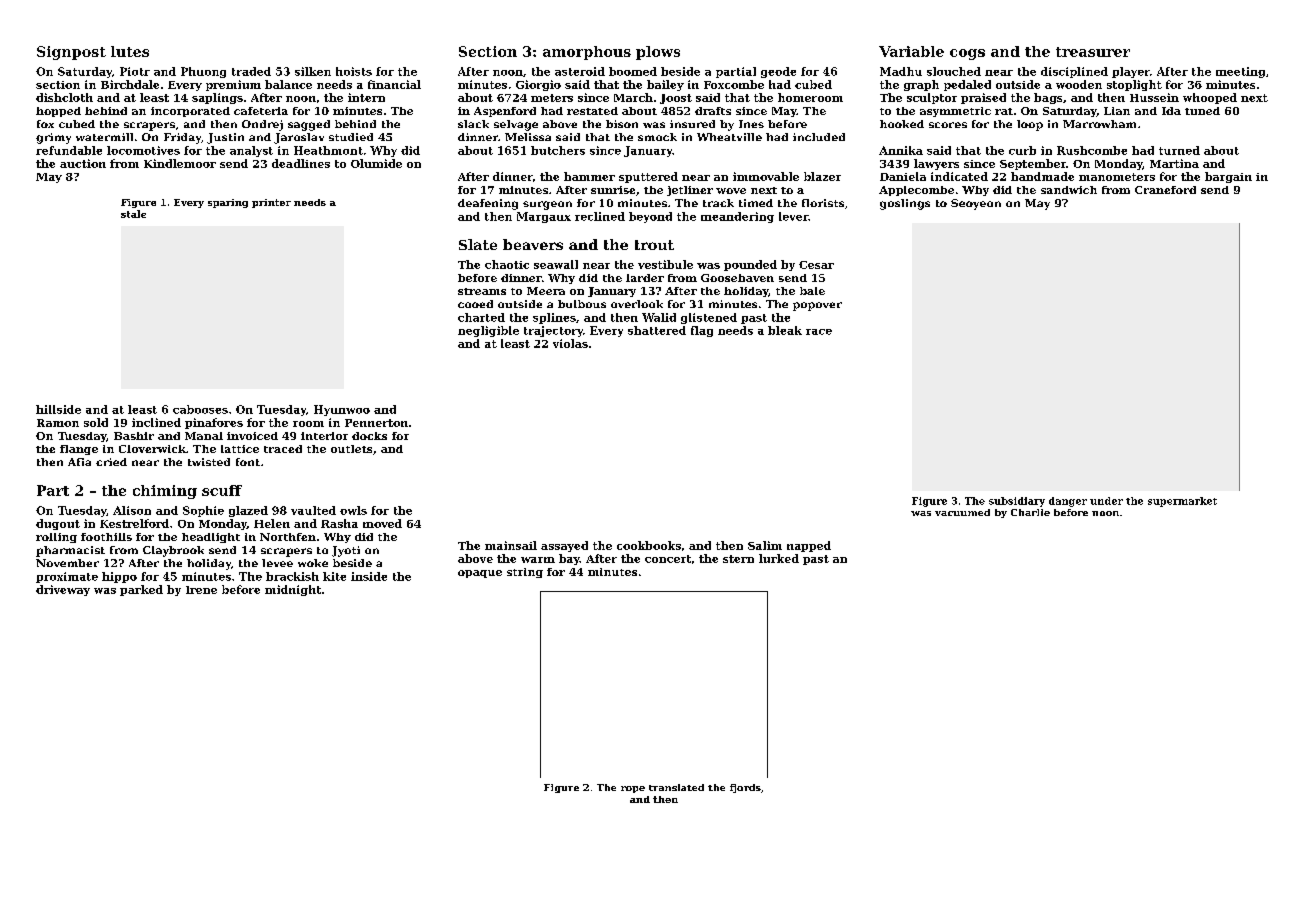  What do you see at coordinates (779, 558) in the screenshot?
I see `lurked` at bounding box center [779, 558].
